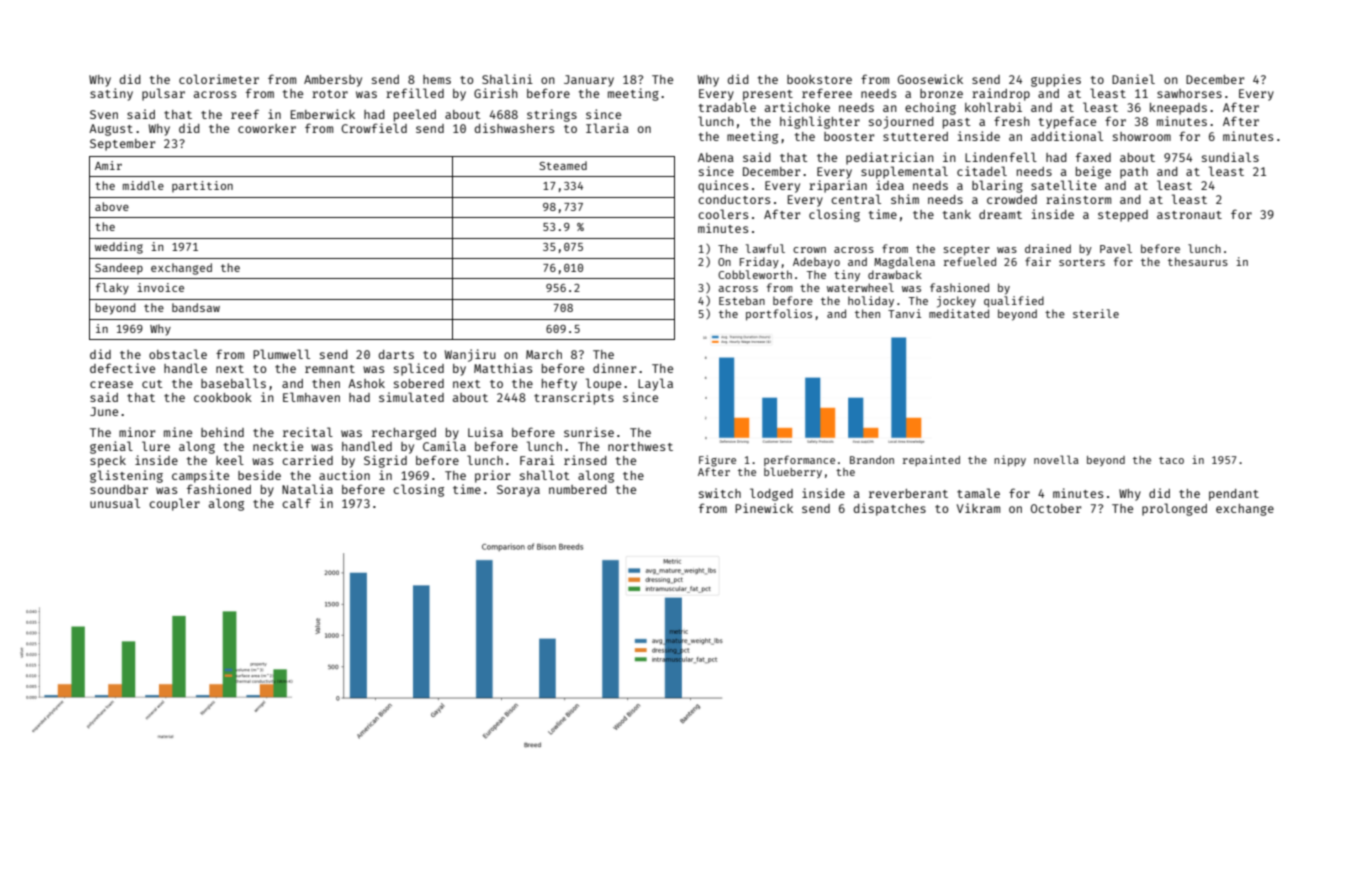 This document has height=887, width=1372. What do you see at coordinates (1133, 79) in the document?
I see `Daniel` at bounding box center [1133, 79].
